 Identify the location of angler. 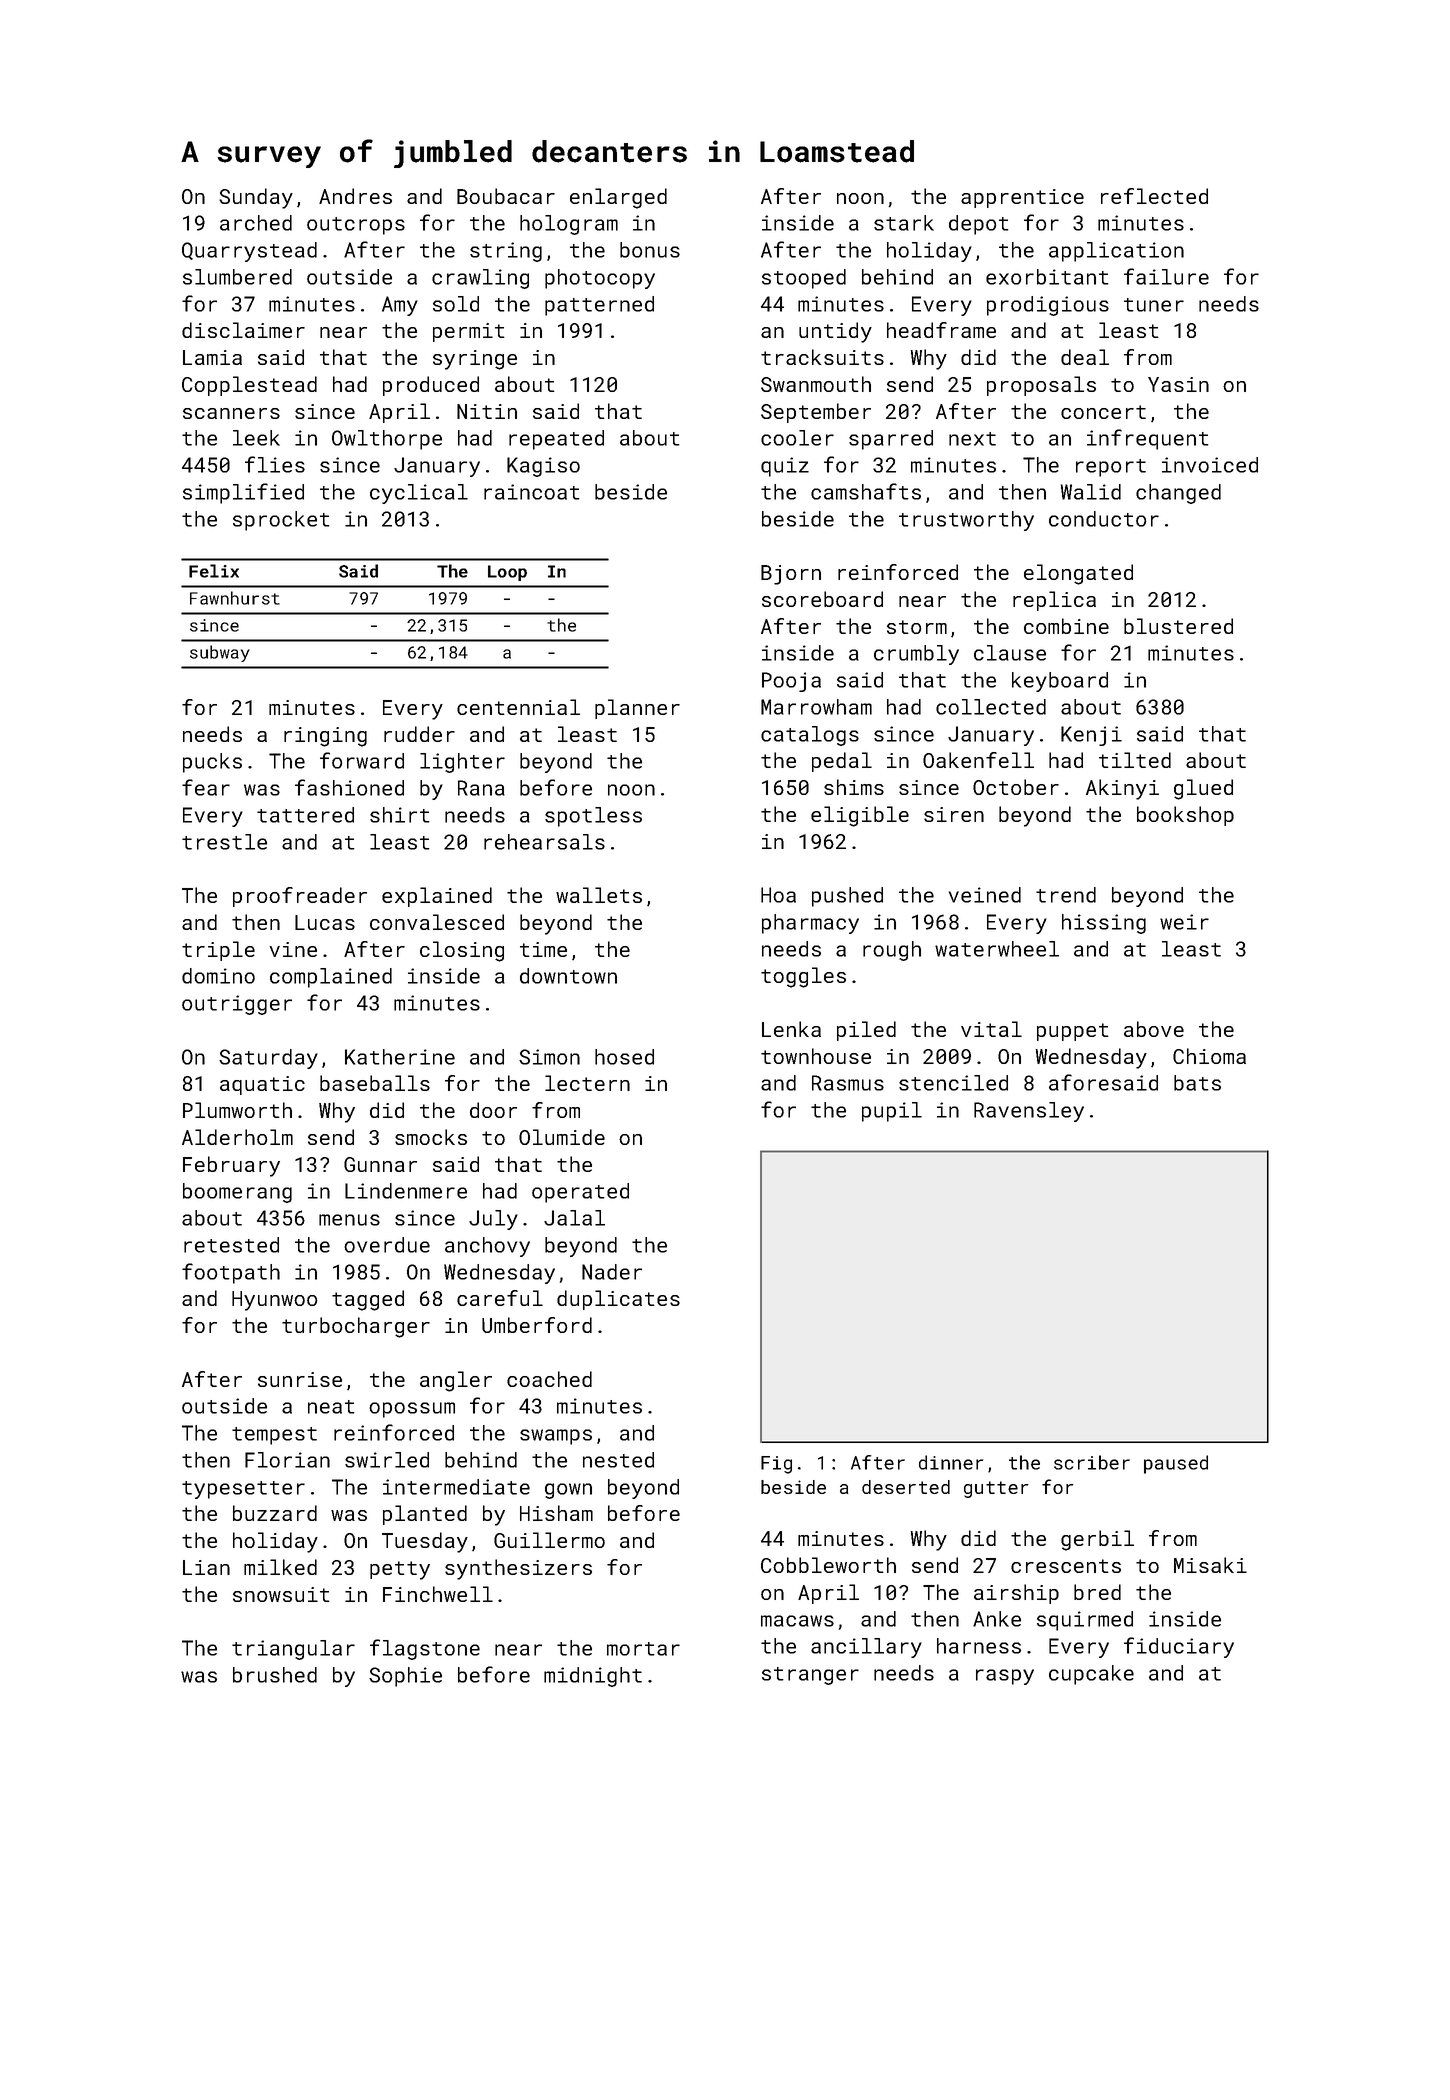
(456, 1381).
